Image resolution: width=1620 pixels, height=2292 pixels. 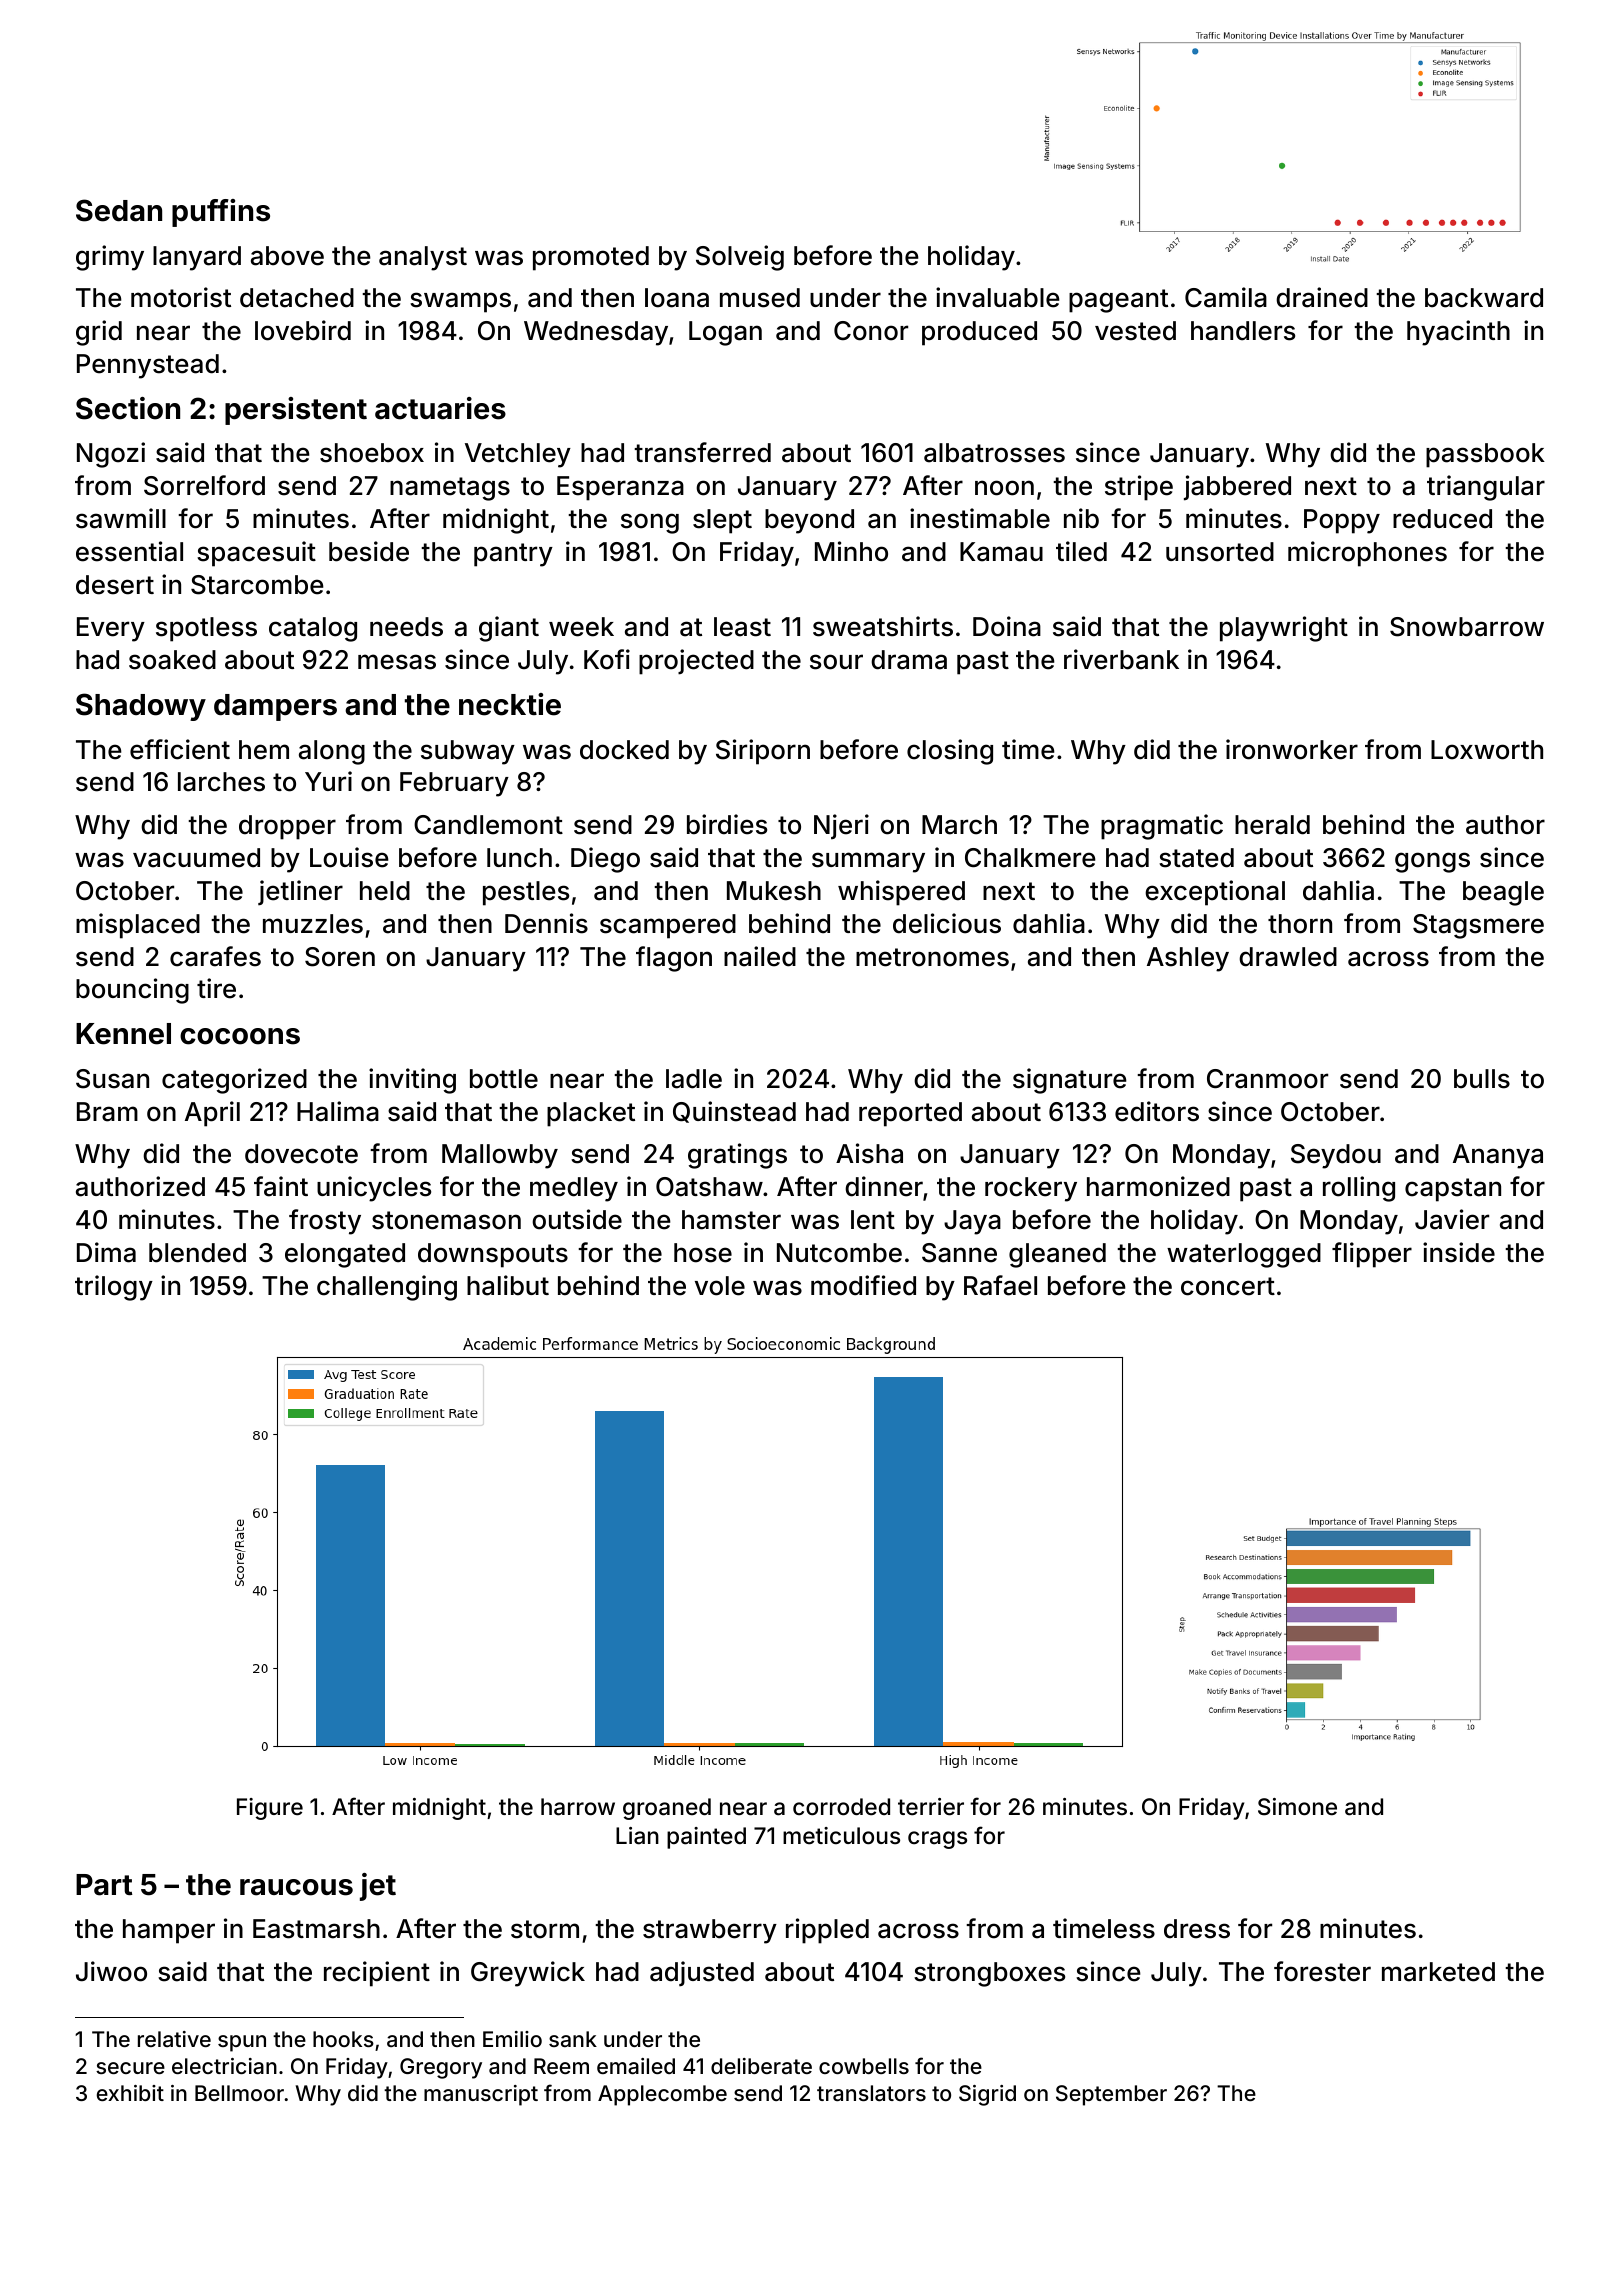 I want to click on dress, so click(x=1197, y=1929).
